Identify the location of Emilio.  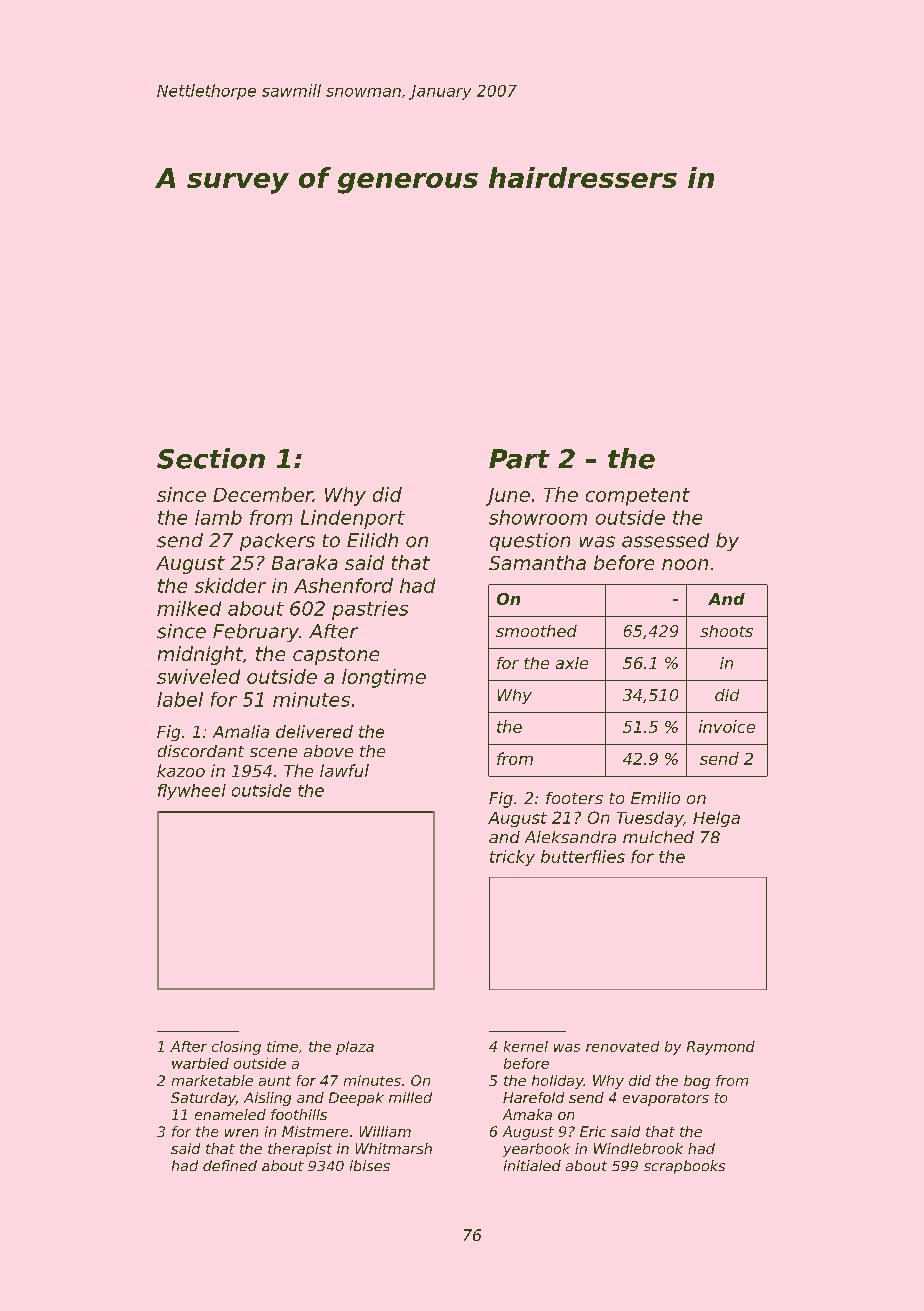
(655, 798).
